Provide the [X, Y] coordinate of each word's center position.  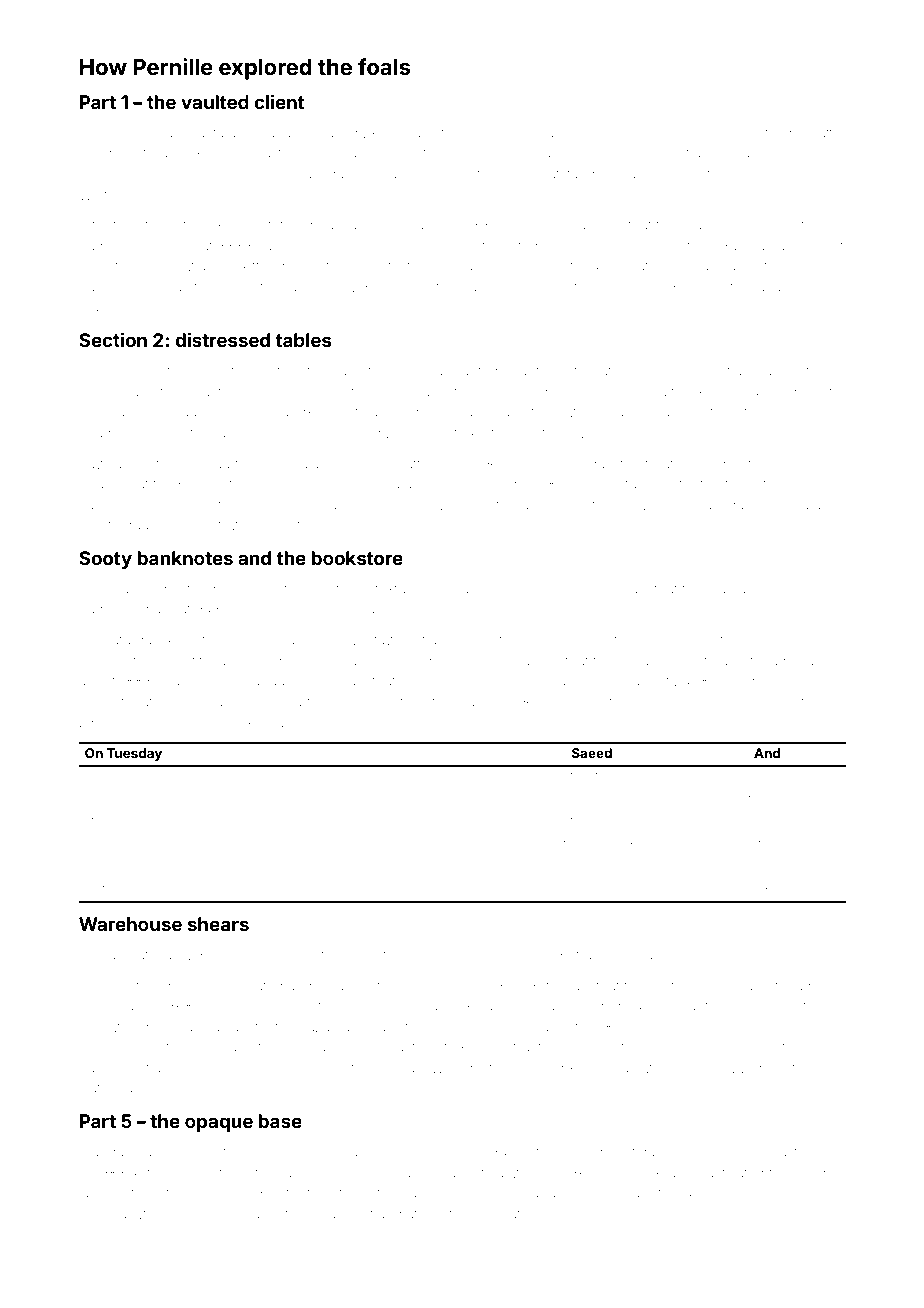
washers [445, 640]
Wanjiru [197, 723]
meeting [474, 155]
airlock [181, 152]
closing [191, 1174]
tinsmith [749, 484]
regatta [819, 134]
